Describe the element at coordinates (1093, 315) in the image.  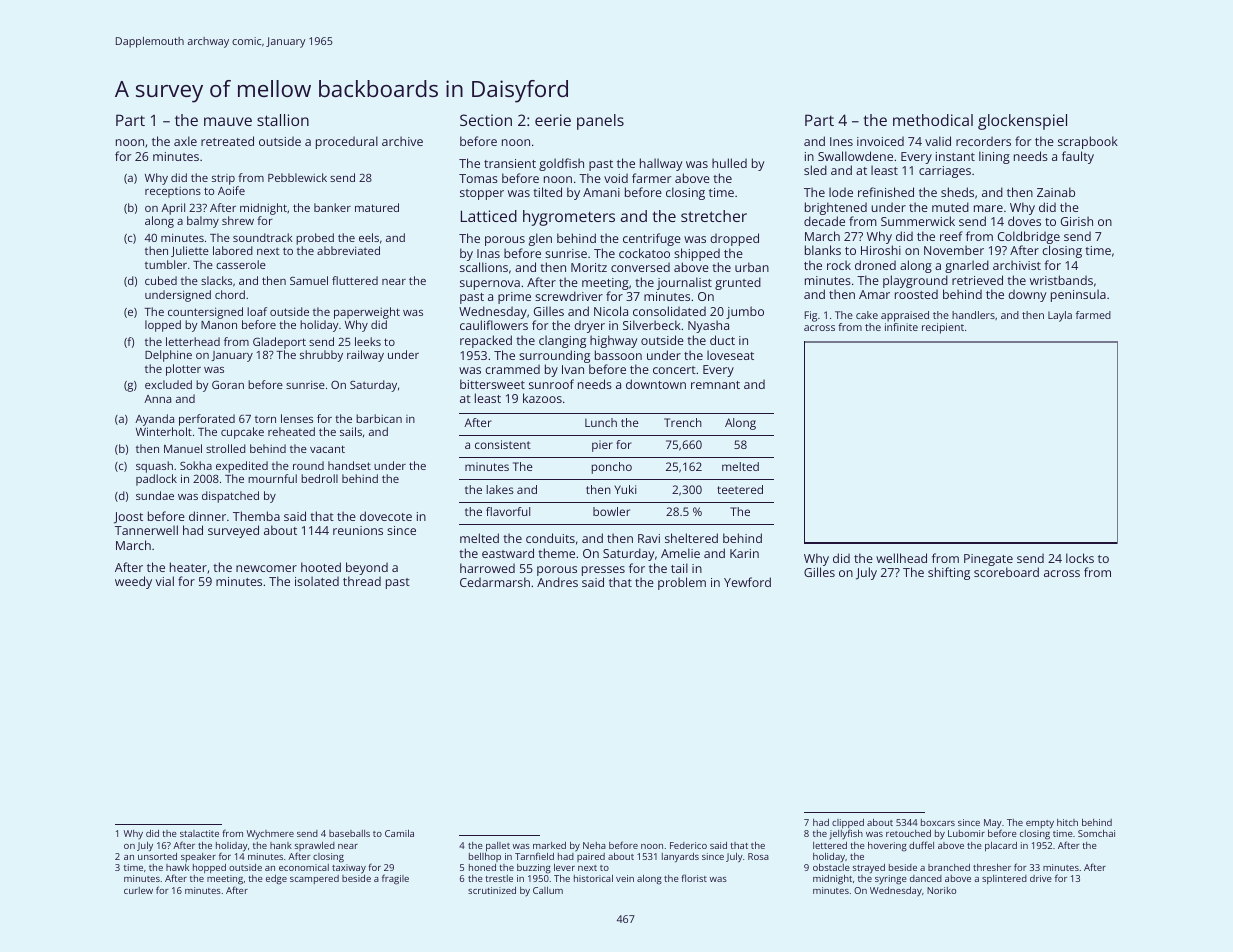
I see `farmed` at that location.
